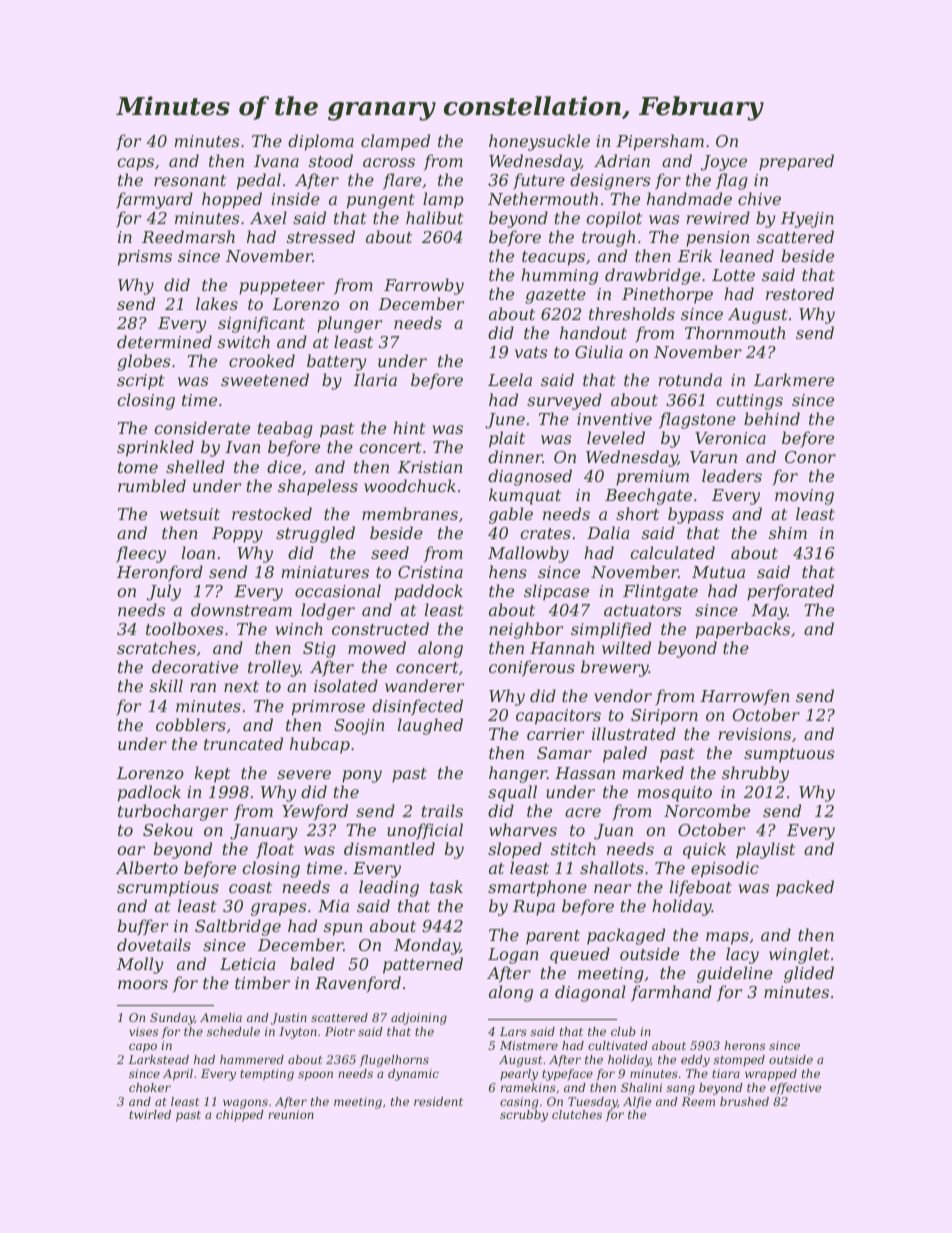  Describe the element at coordinates (430, 467) in the document. I see `Kristian` at that location.
